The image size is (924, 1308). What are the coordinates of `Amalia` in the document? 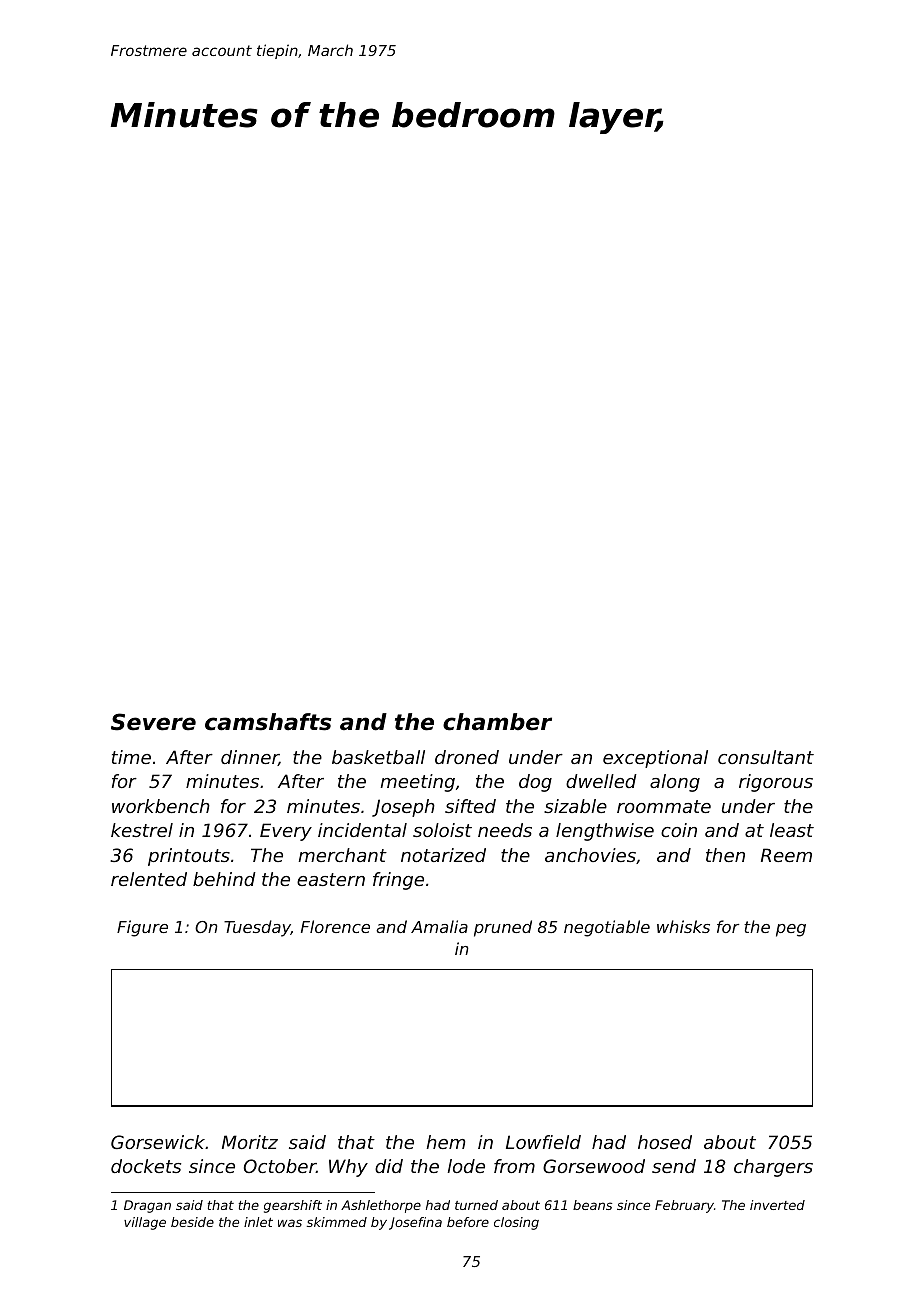 It's located at (439, 926).
